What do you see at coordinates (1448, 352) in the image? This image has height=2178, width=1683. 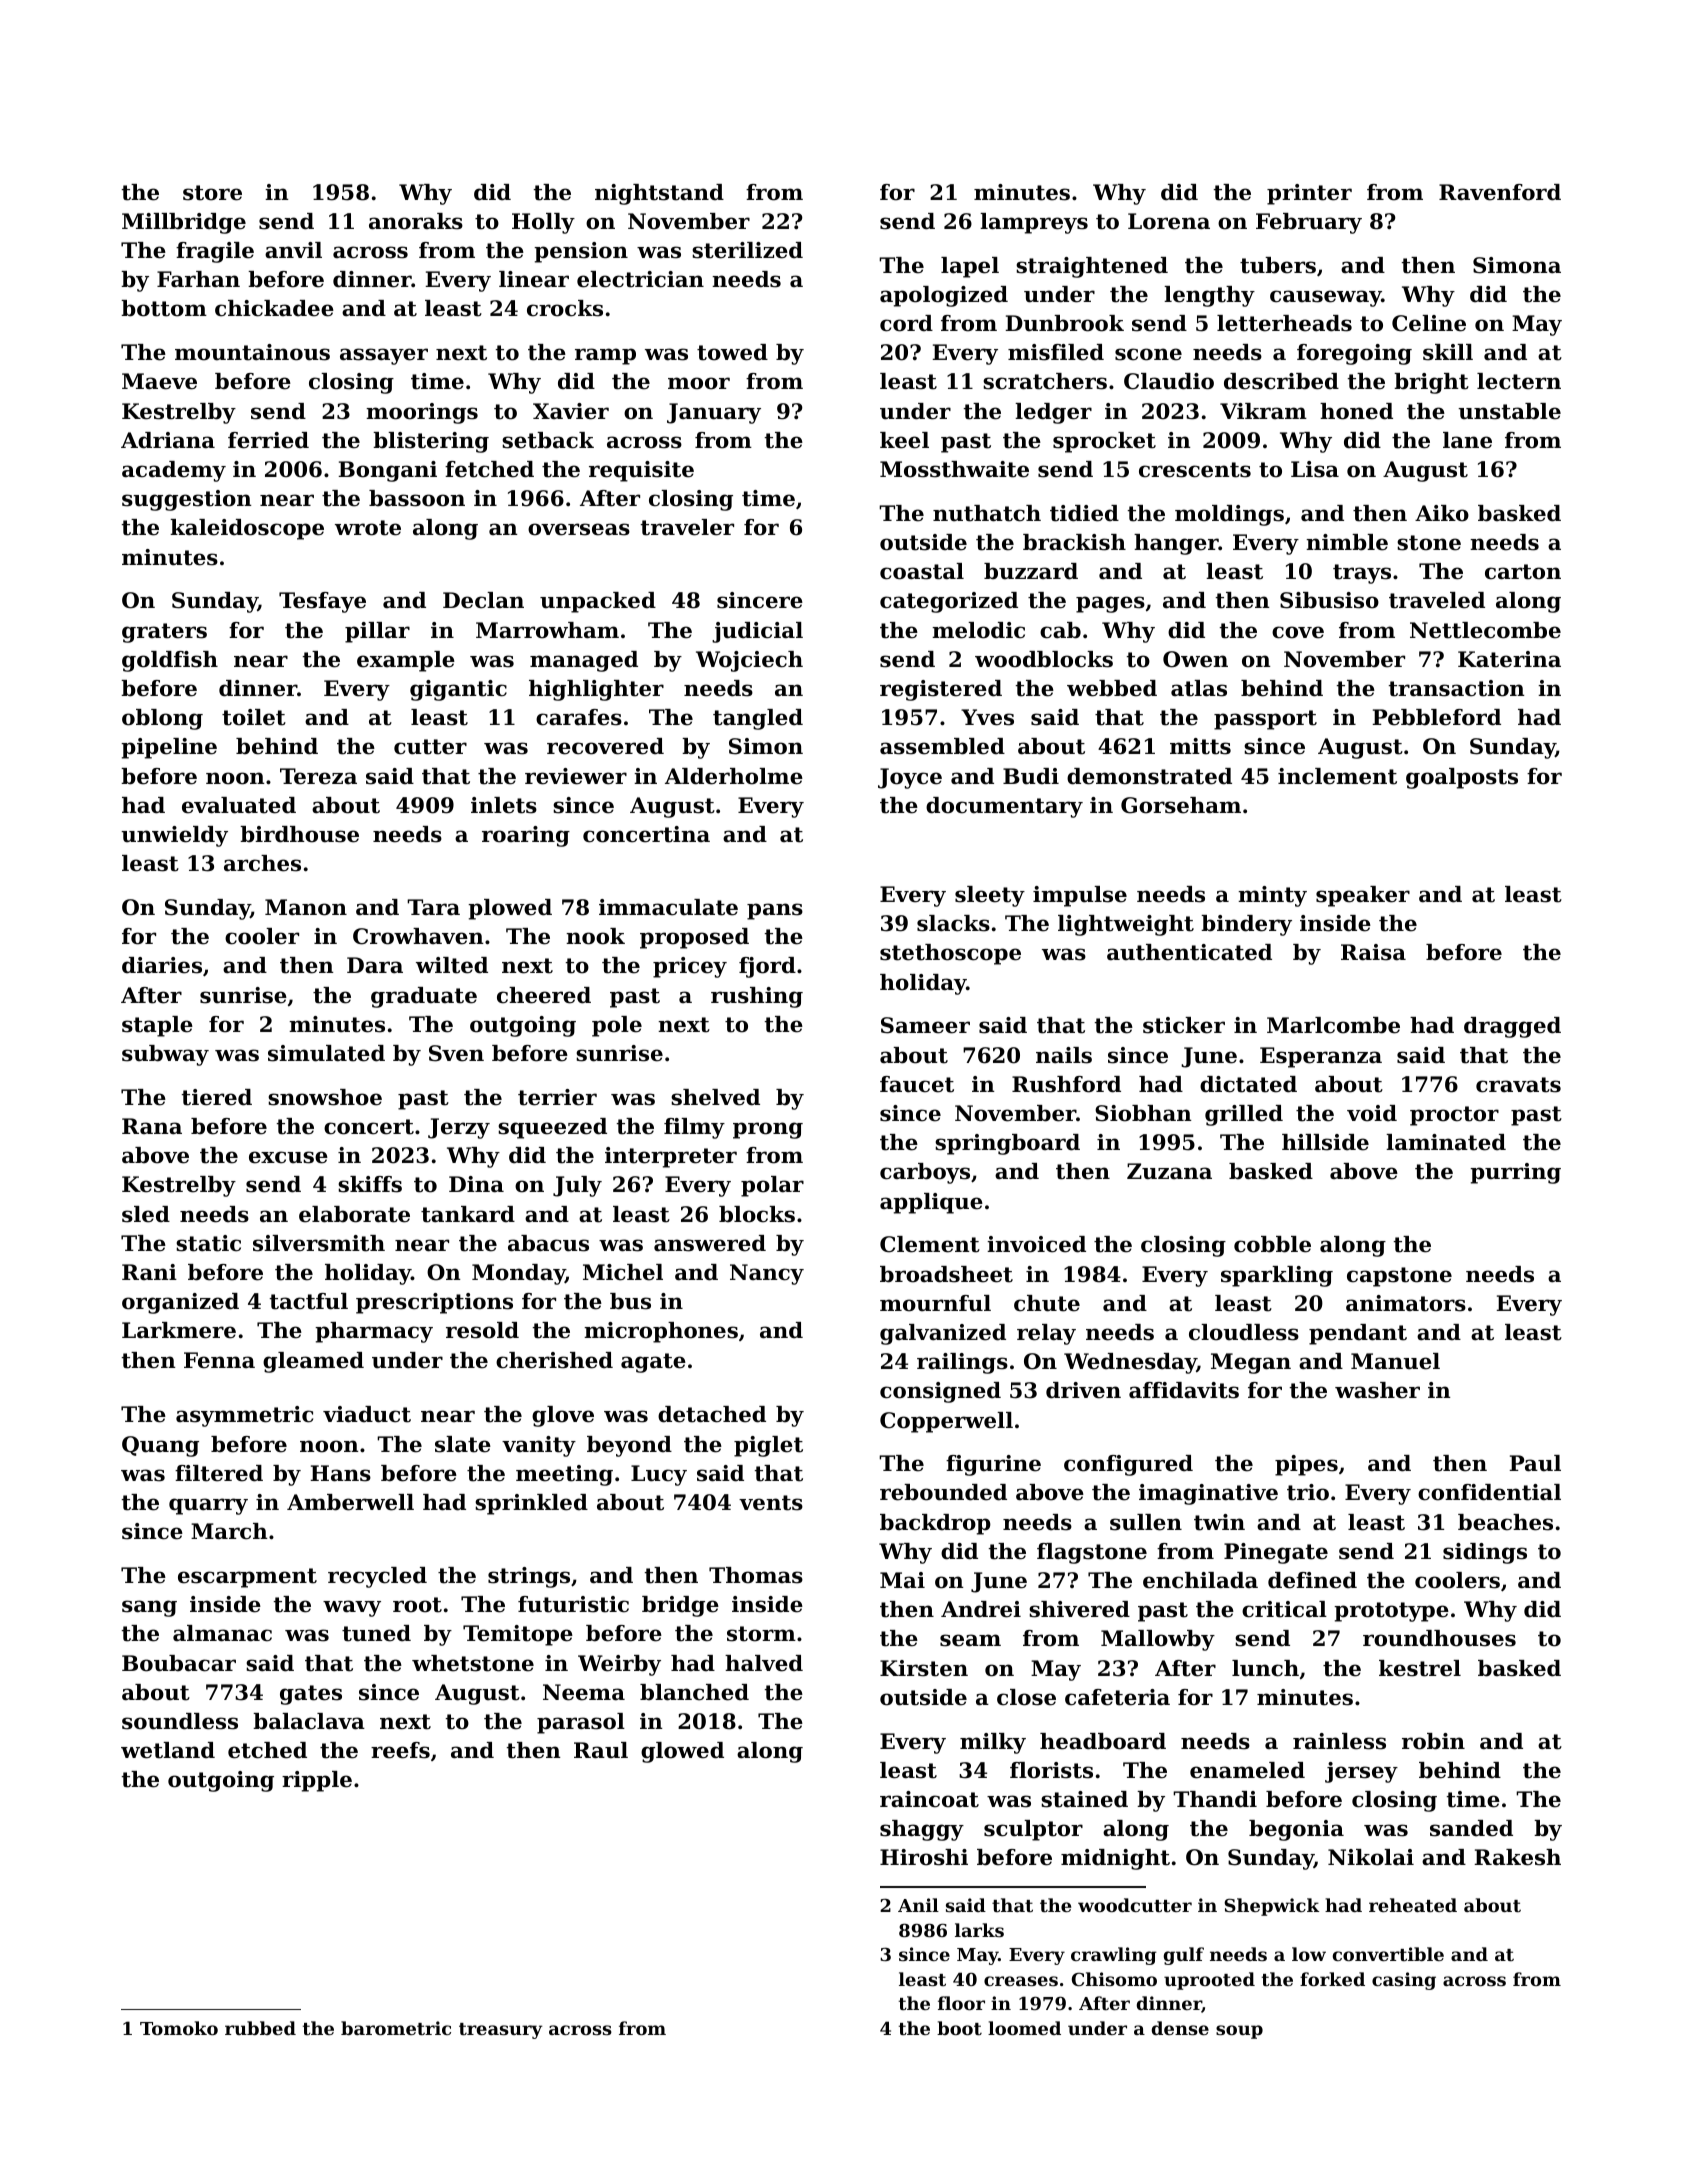 I see `skill` at bounding box center [1448, 352].
